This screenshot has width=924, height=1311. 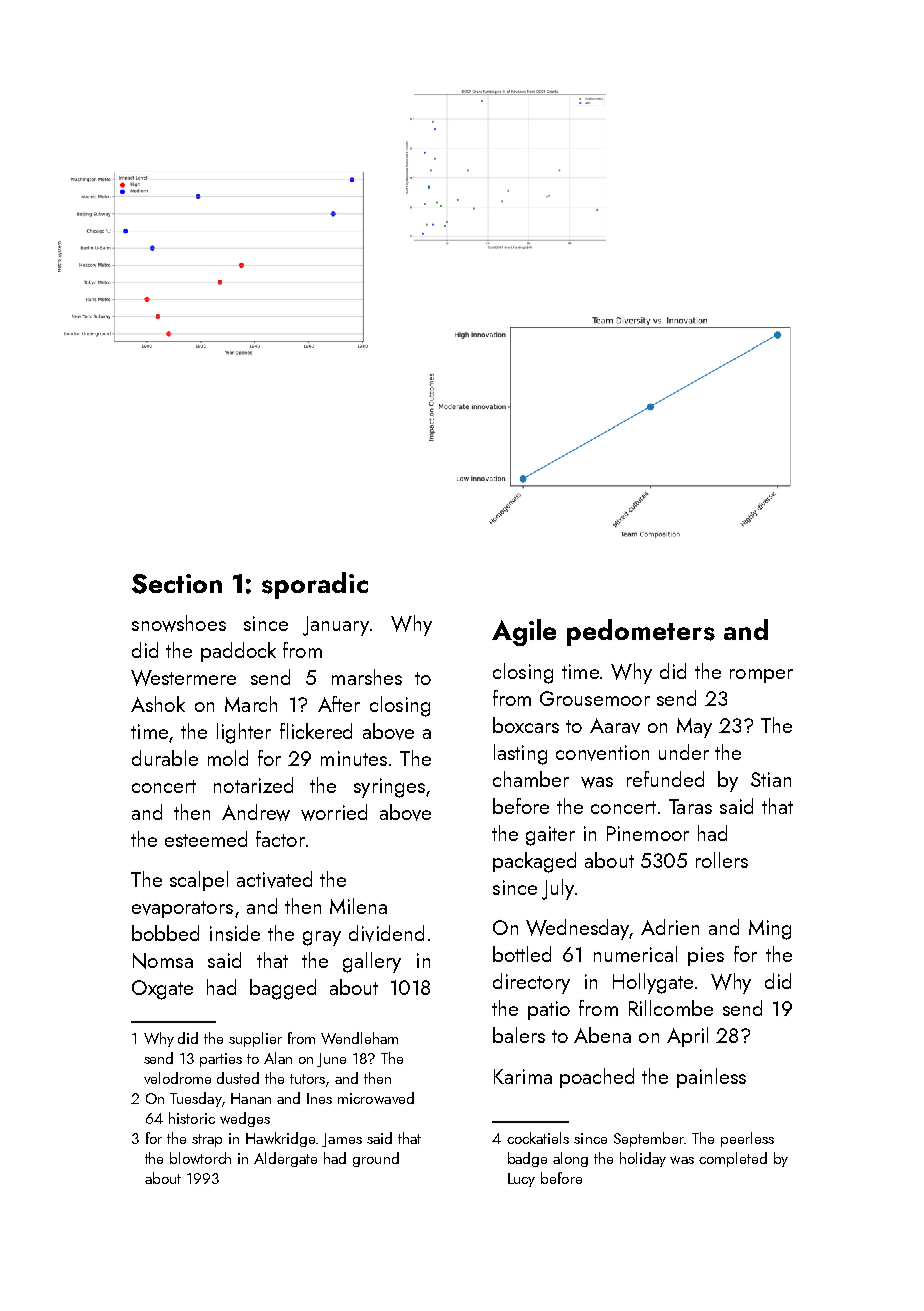 I want to click on Agile, so click(x=524, y=632).
